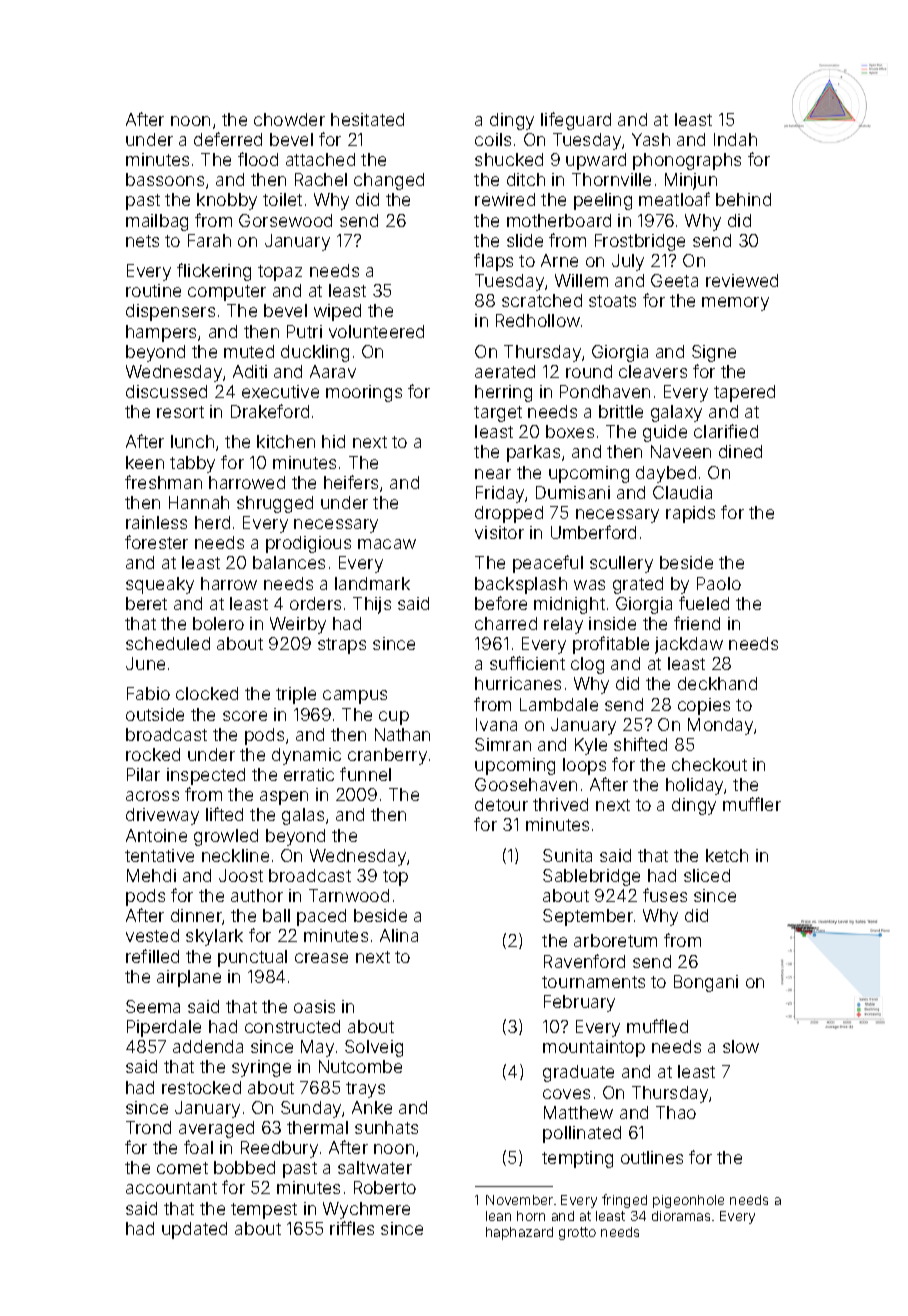 The image size is (908, 1316). Describe the element at coordinates (493, 262) in the screenshot. I see `flaps` at that location.
